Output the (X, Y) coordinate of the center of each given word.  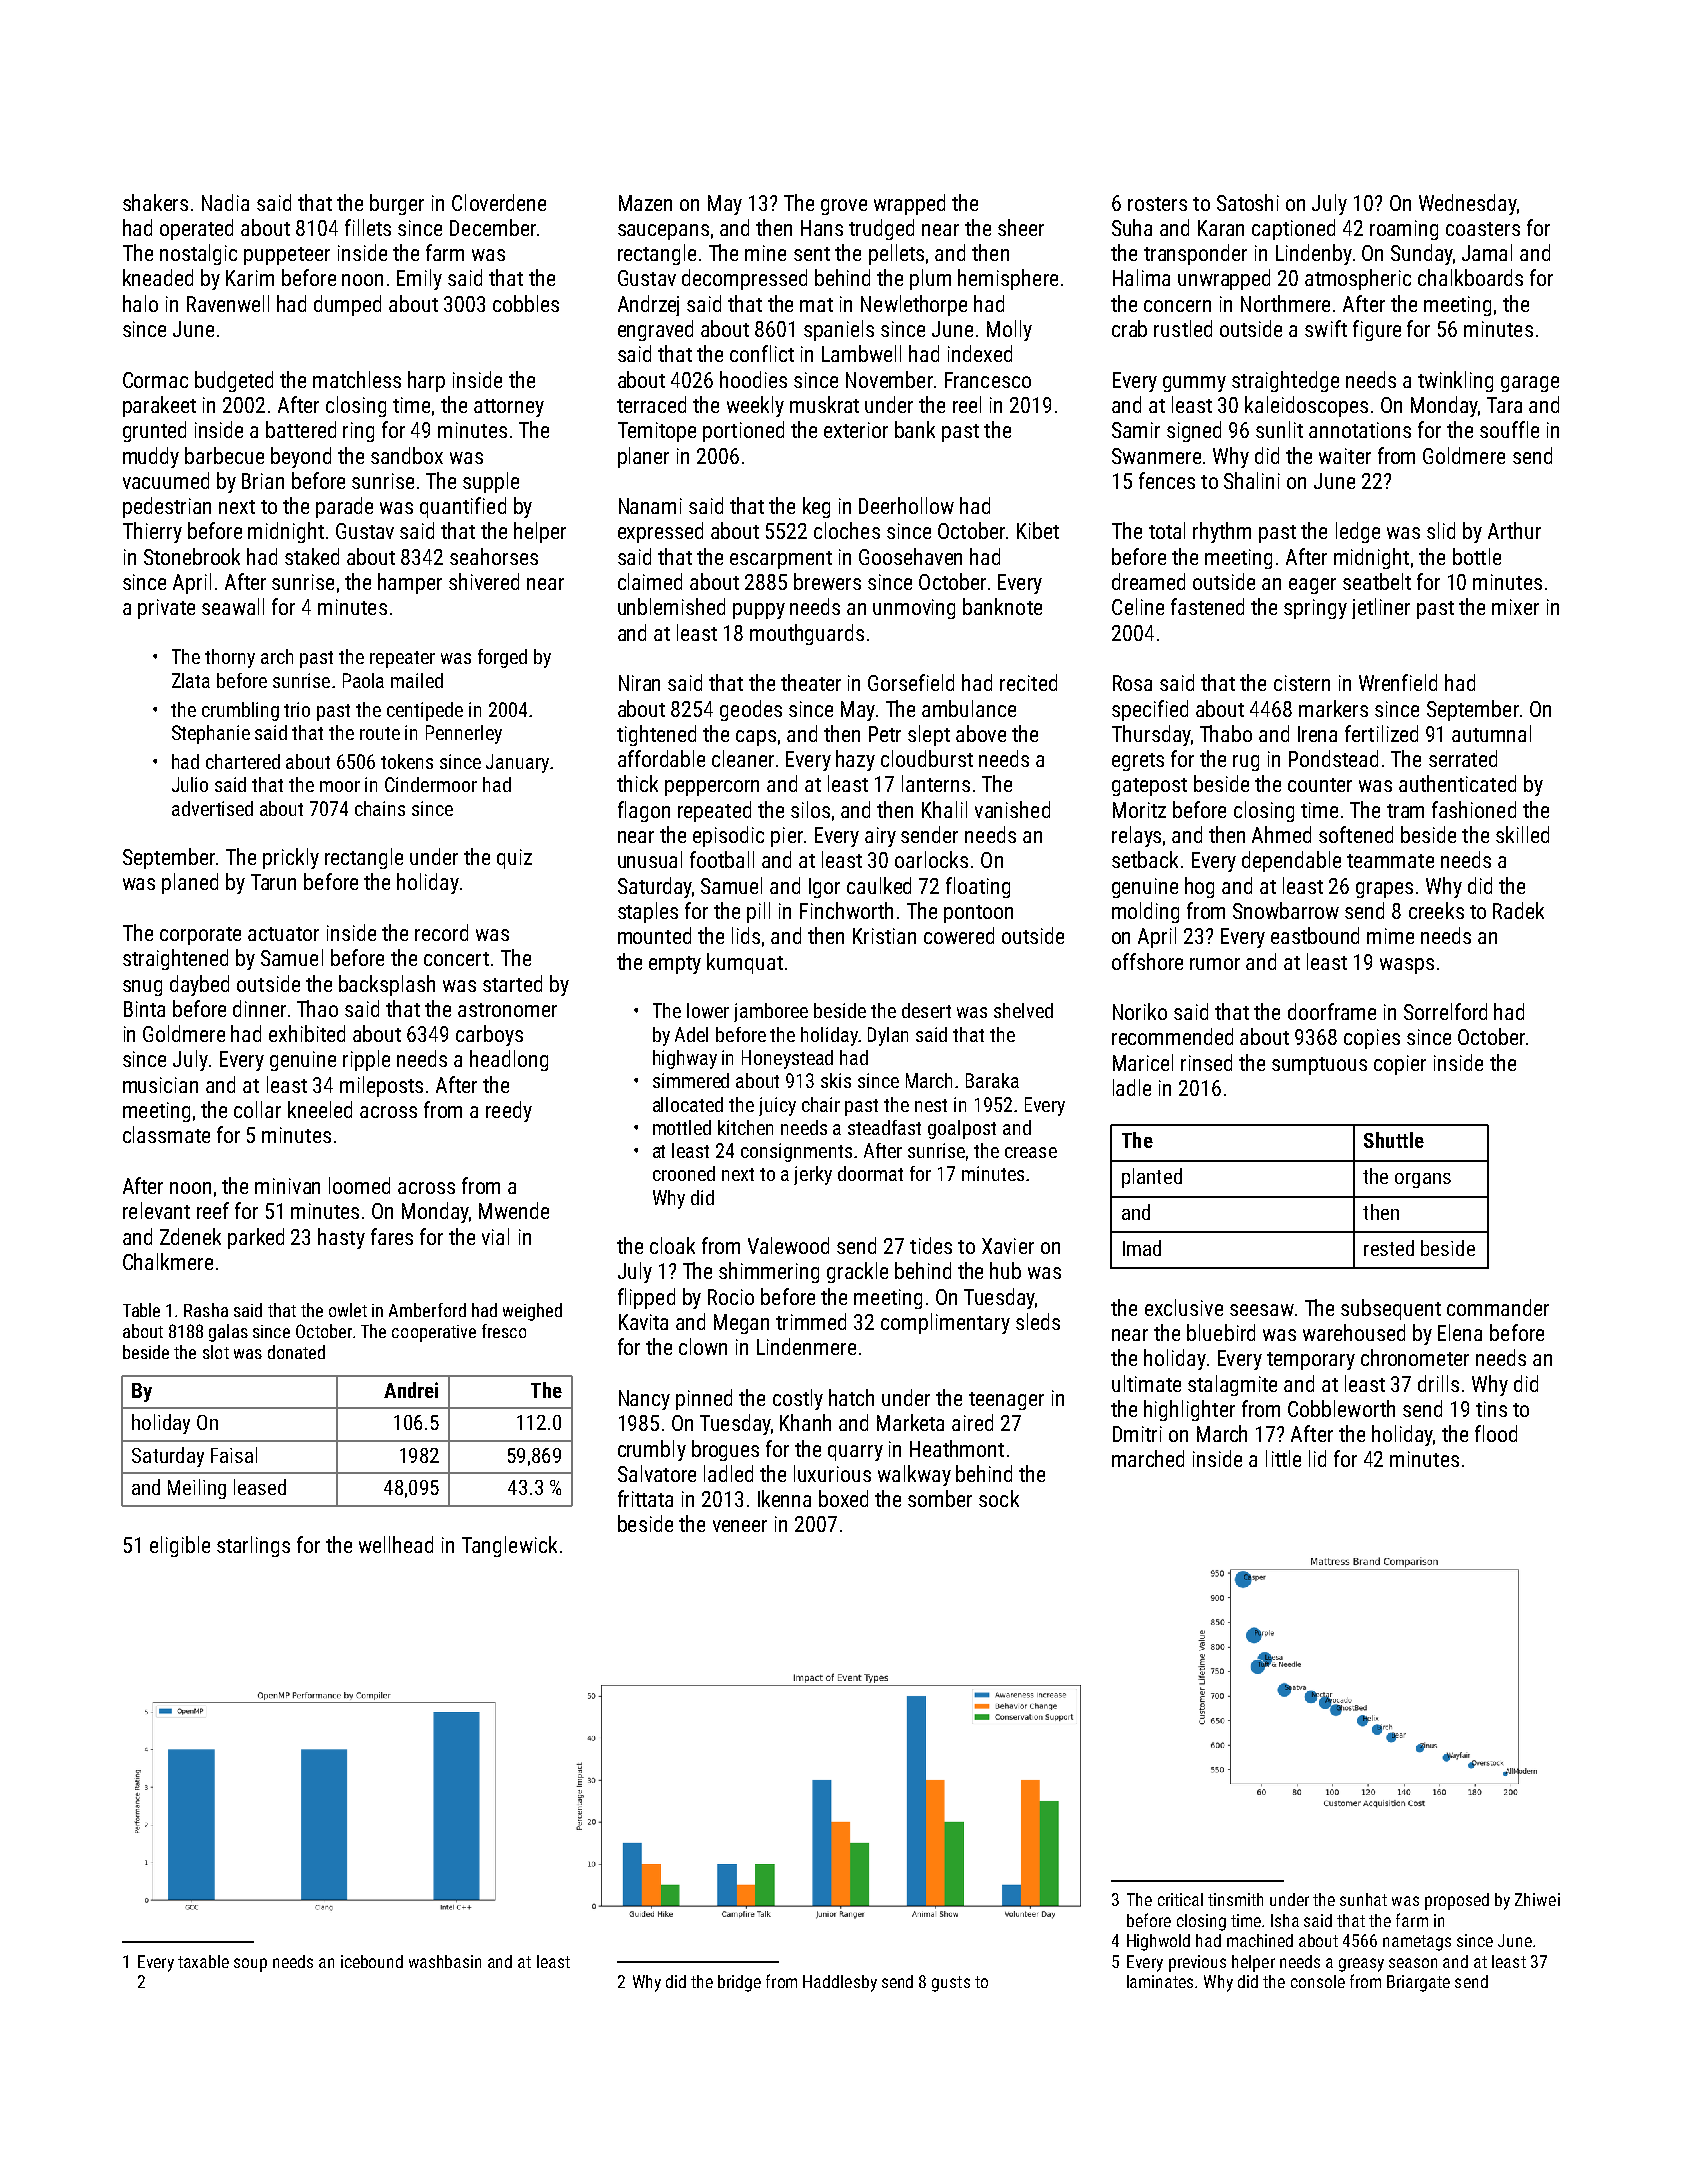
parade (344, 507)
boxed (843, 1498)
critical (1180, 1899)
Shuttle (1394, 1140)
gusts (951, 1984)
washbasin (445, 1961)
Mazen (645, 203)
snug (142, 988)
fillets (368, 227)
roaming (1404, 230)
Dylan (888, 1036)
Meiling (197, 1489)
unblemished (671, 606)
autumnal (1491, 733)
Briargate (1418, 1983)
